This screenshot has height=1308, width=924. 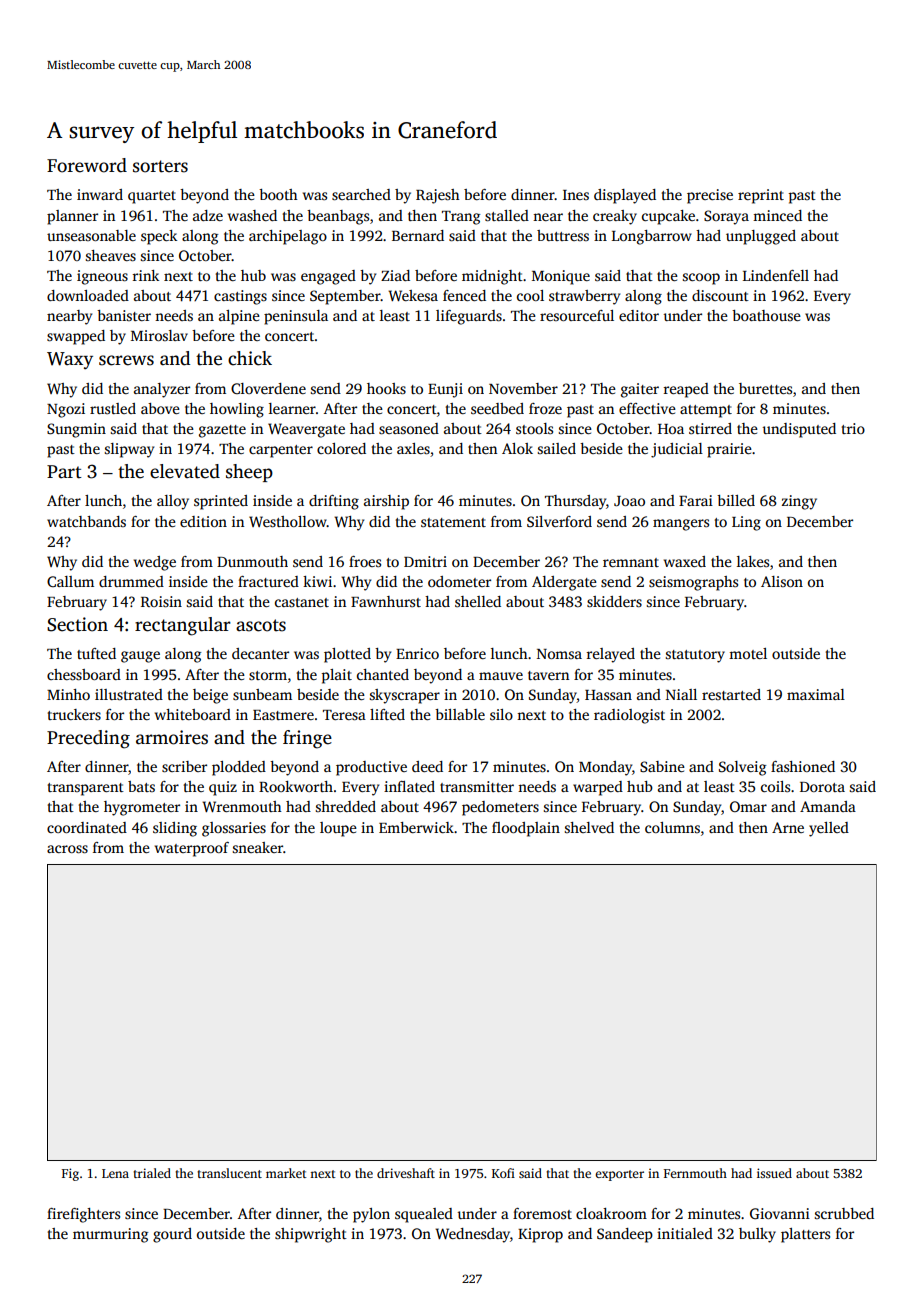 What do you see at coordinates (160, 408) in the screenshot?
I see `above` at bounding box center [160, 408].
